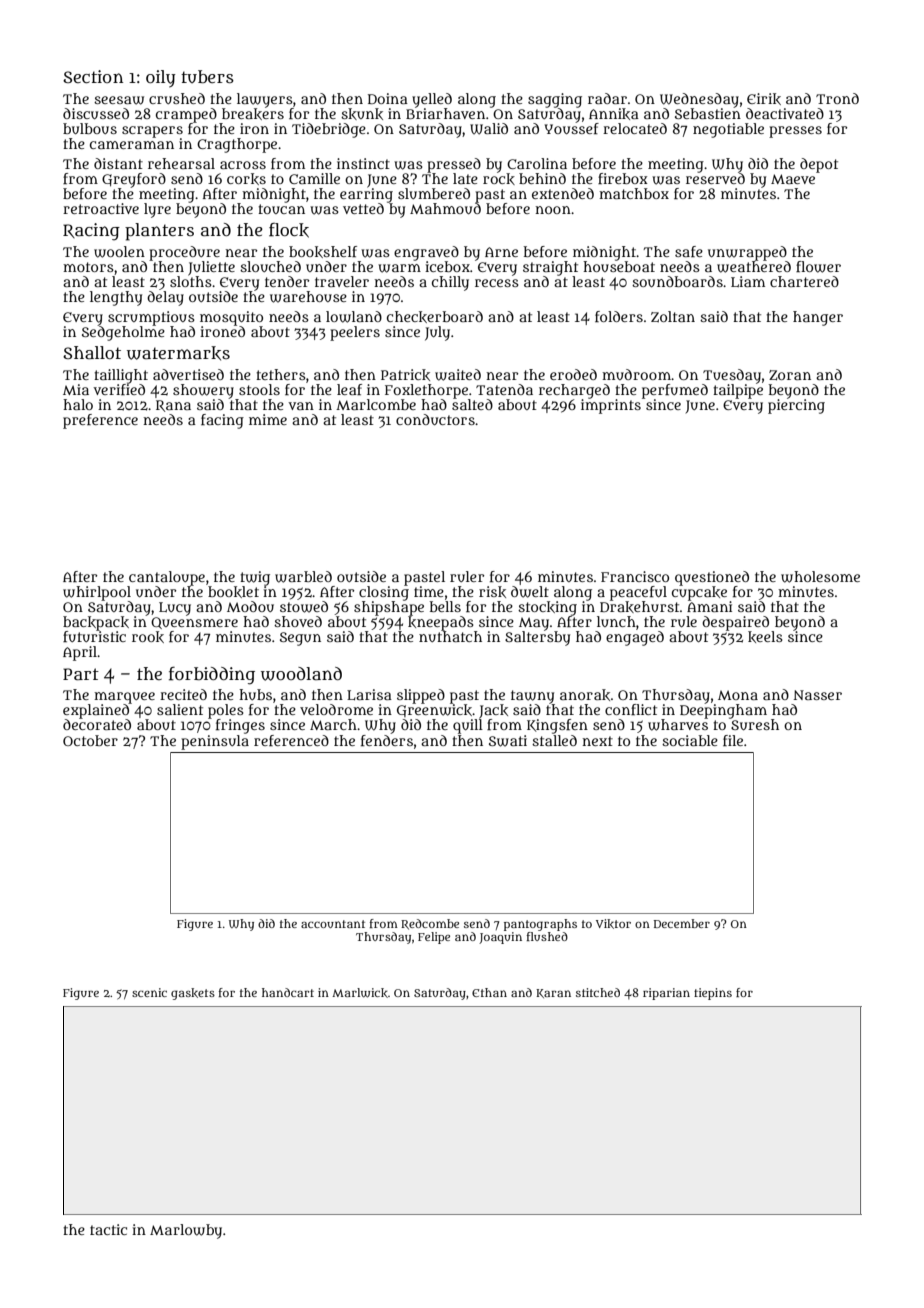 This screenshot has width=924, height=1308. I want to click on Marlowby, so click(186, 1231).
